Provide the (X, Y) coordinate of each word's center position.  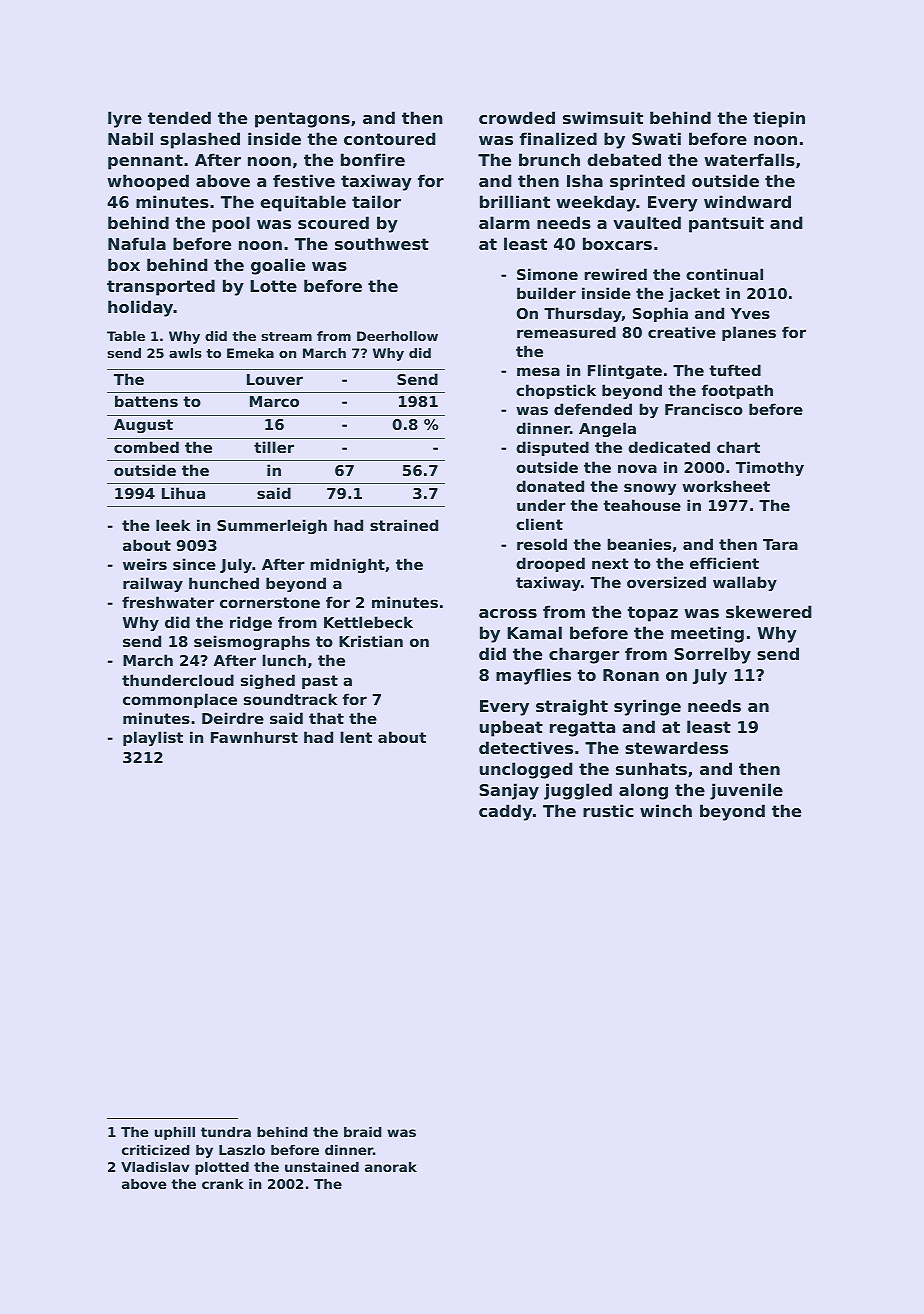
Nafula (137, 243)
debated (624, 159)
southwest (382, 243)
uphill (175, 1133)
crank (223, 1184)
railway (153, 584)
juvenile (746, 791)
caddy (506, 812)
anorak (391, 1167)
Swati (656, 138)
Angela (607, 429)
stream (287, 336)
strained (404, 525)
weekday (596, 203)
